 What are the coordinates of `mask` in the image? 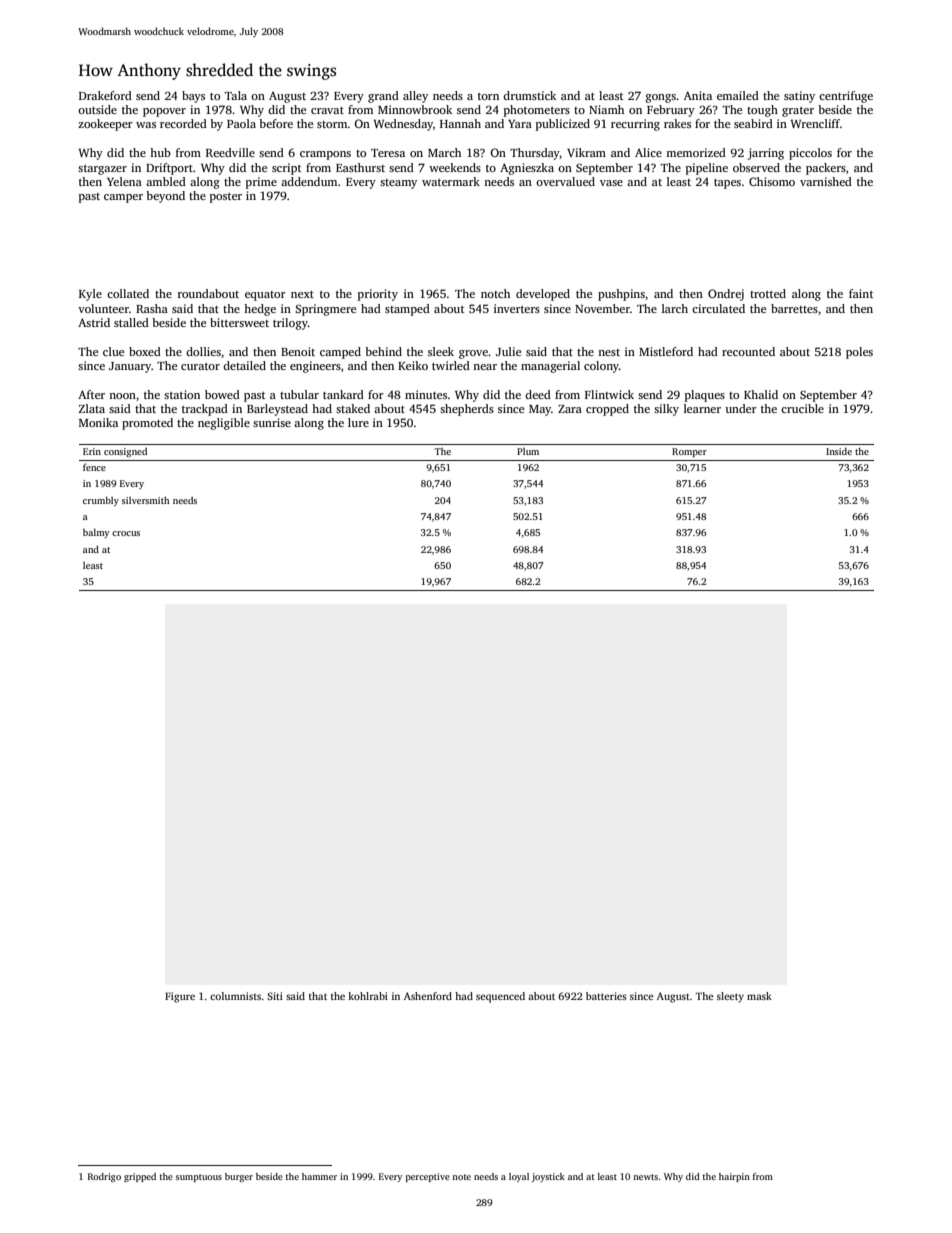 It's located at (759, 996).
